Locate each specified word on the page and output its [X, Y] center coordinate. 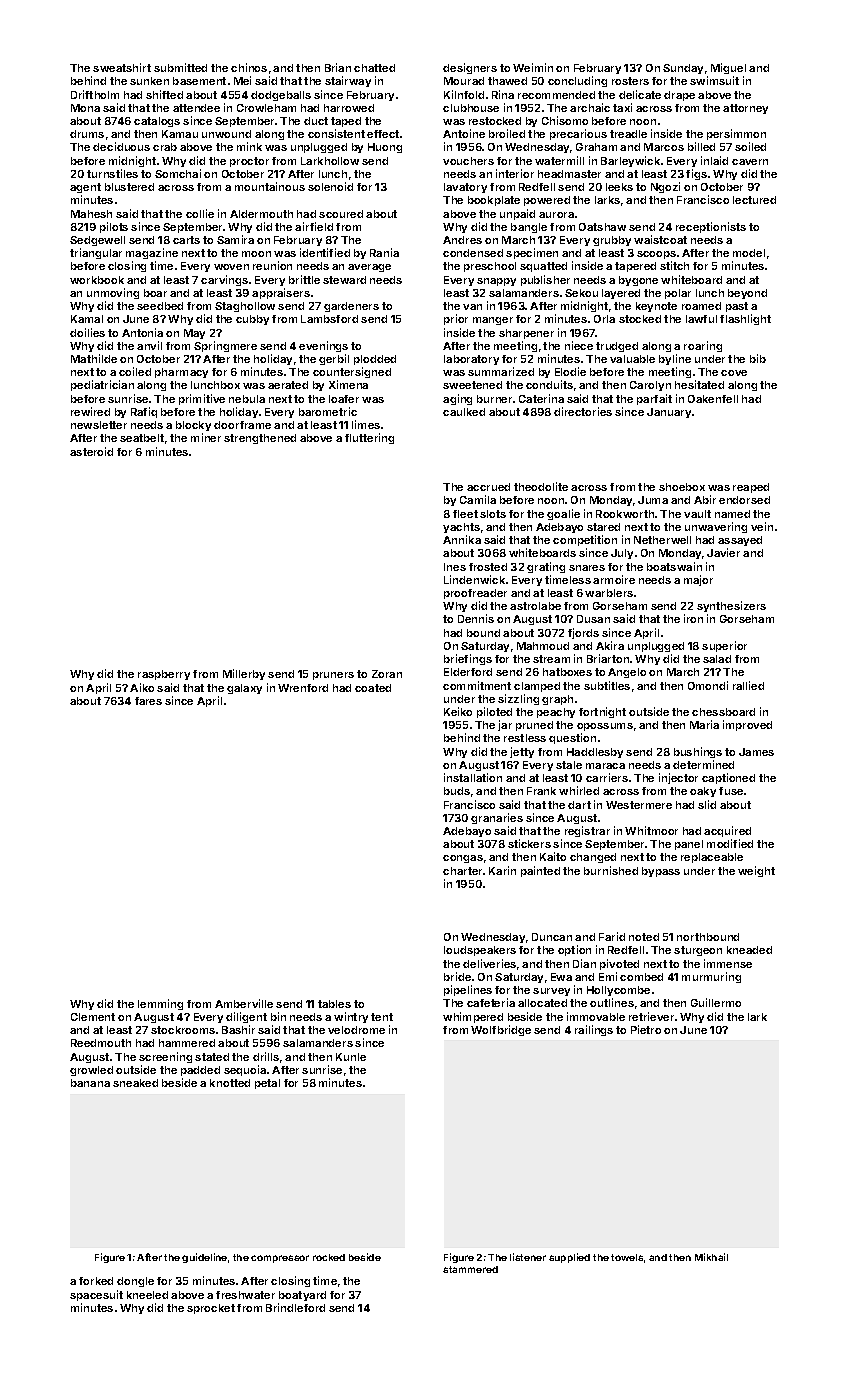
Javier [723, 552]
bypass [661, 872]
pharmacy [181, 373]
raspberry [164, 675]
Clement [93, 1017]
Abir [705, 499]
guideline [204, 1258]
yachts [461, 528]
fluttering [369, 438]
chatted [374, 68]
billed [701, 146]
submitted [180, 67]
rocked [329, 1257]
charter [462, 871]
